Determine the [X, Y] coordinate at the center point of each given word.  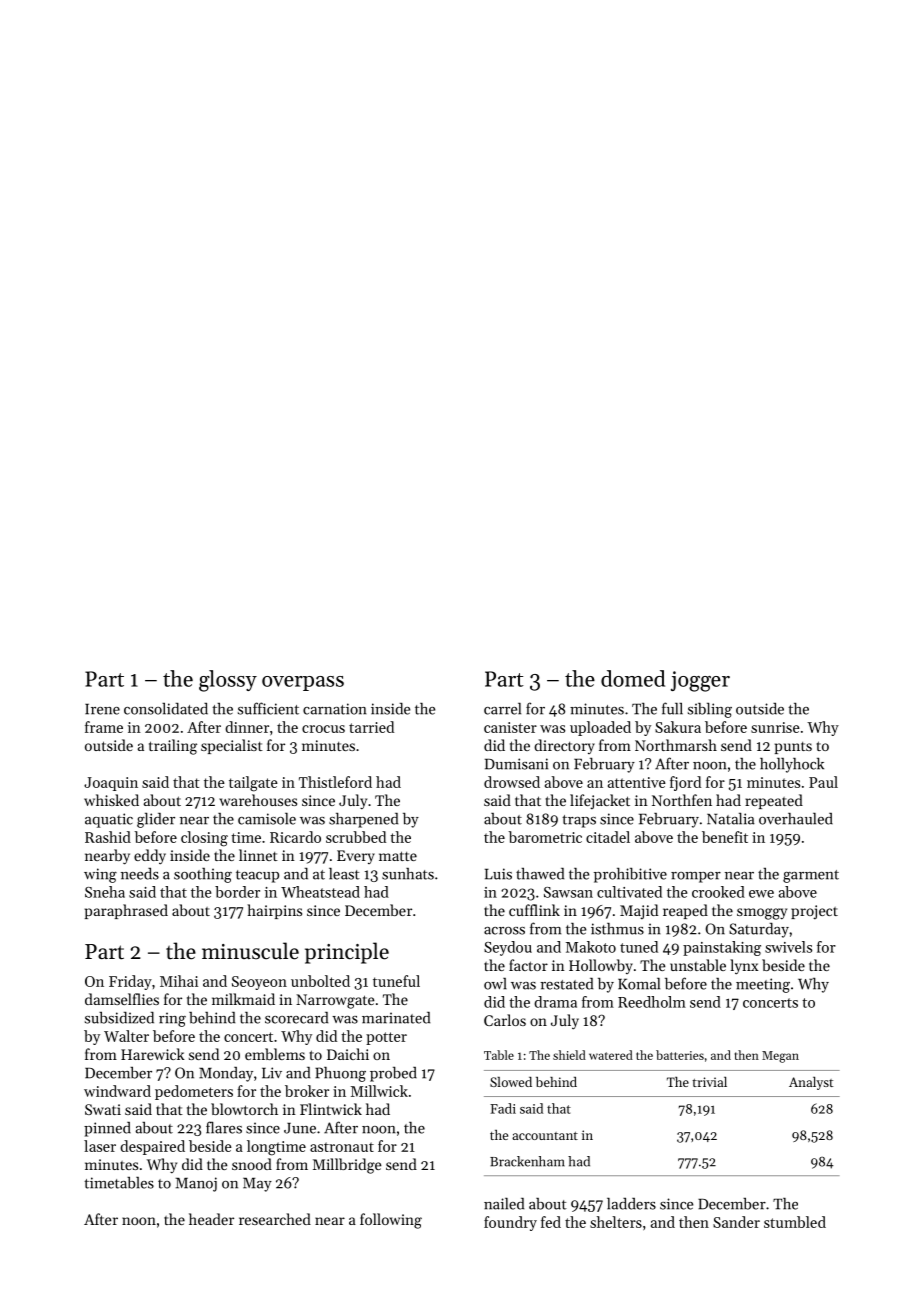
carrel [502, 708]
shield [569, 1055]
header [211, 1219]
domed [633, 678]
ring [172, 1019]
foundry [510, 1223]
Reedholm [652, 1002]
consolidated [166, 708]
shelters [616, 1222]
